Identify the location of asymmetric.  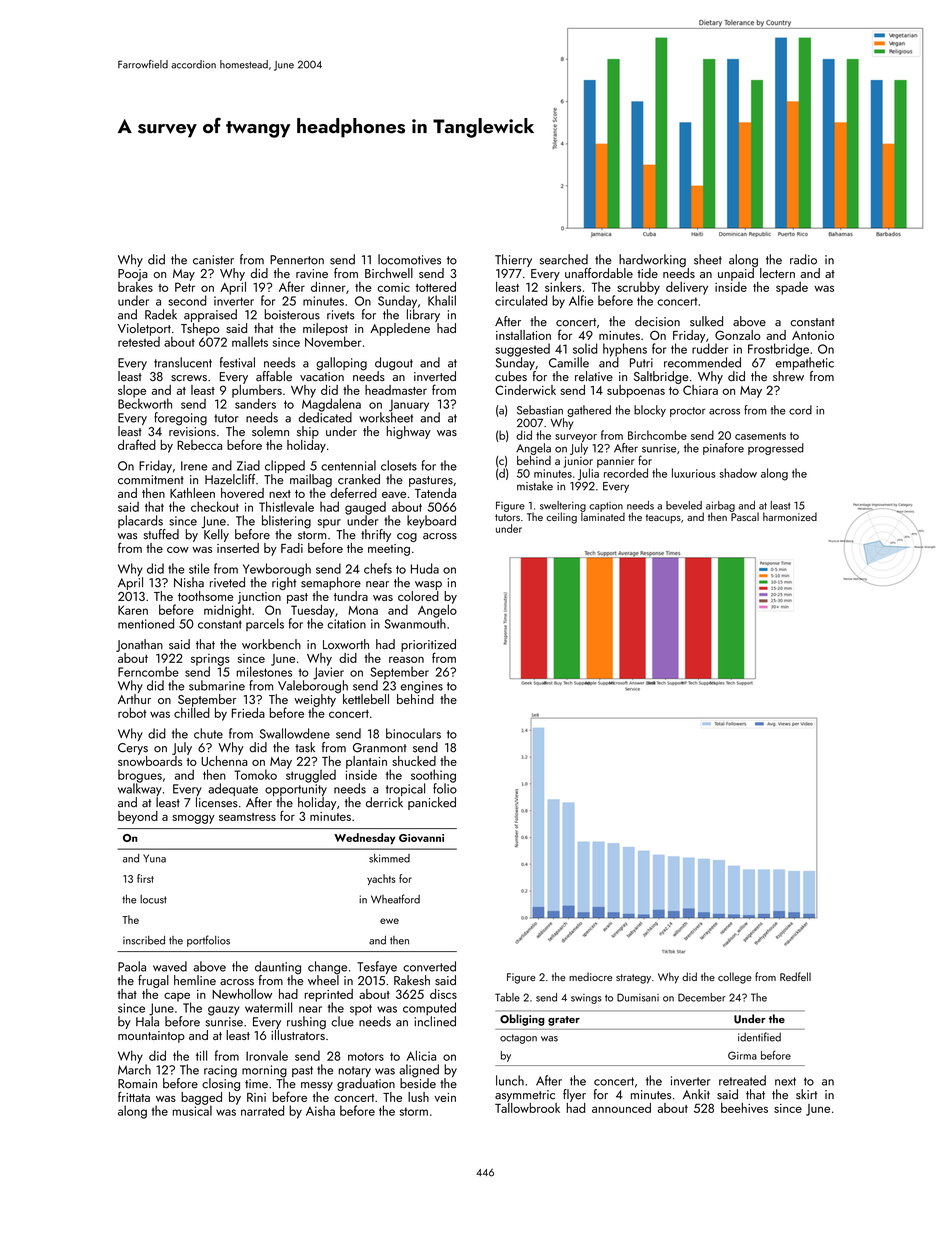
(525, 1096).
